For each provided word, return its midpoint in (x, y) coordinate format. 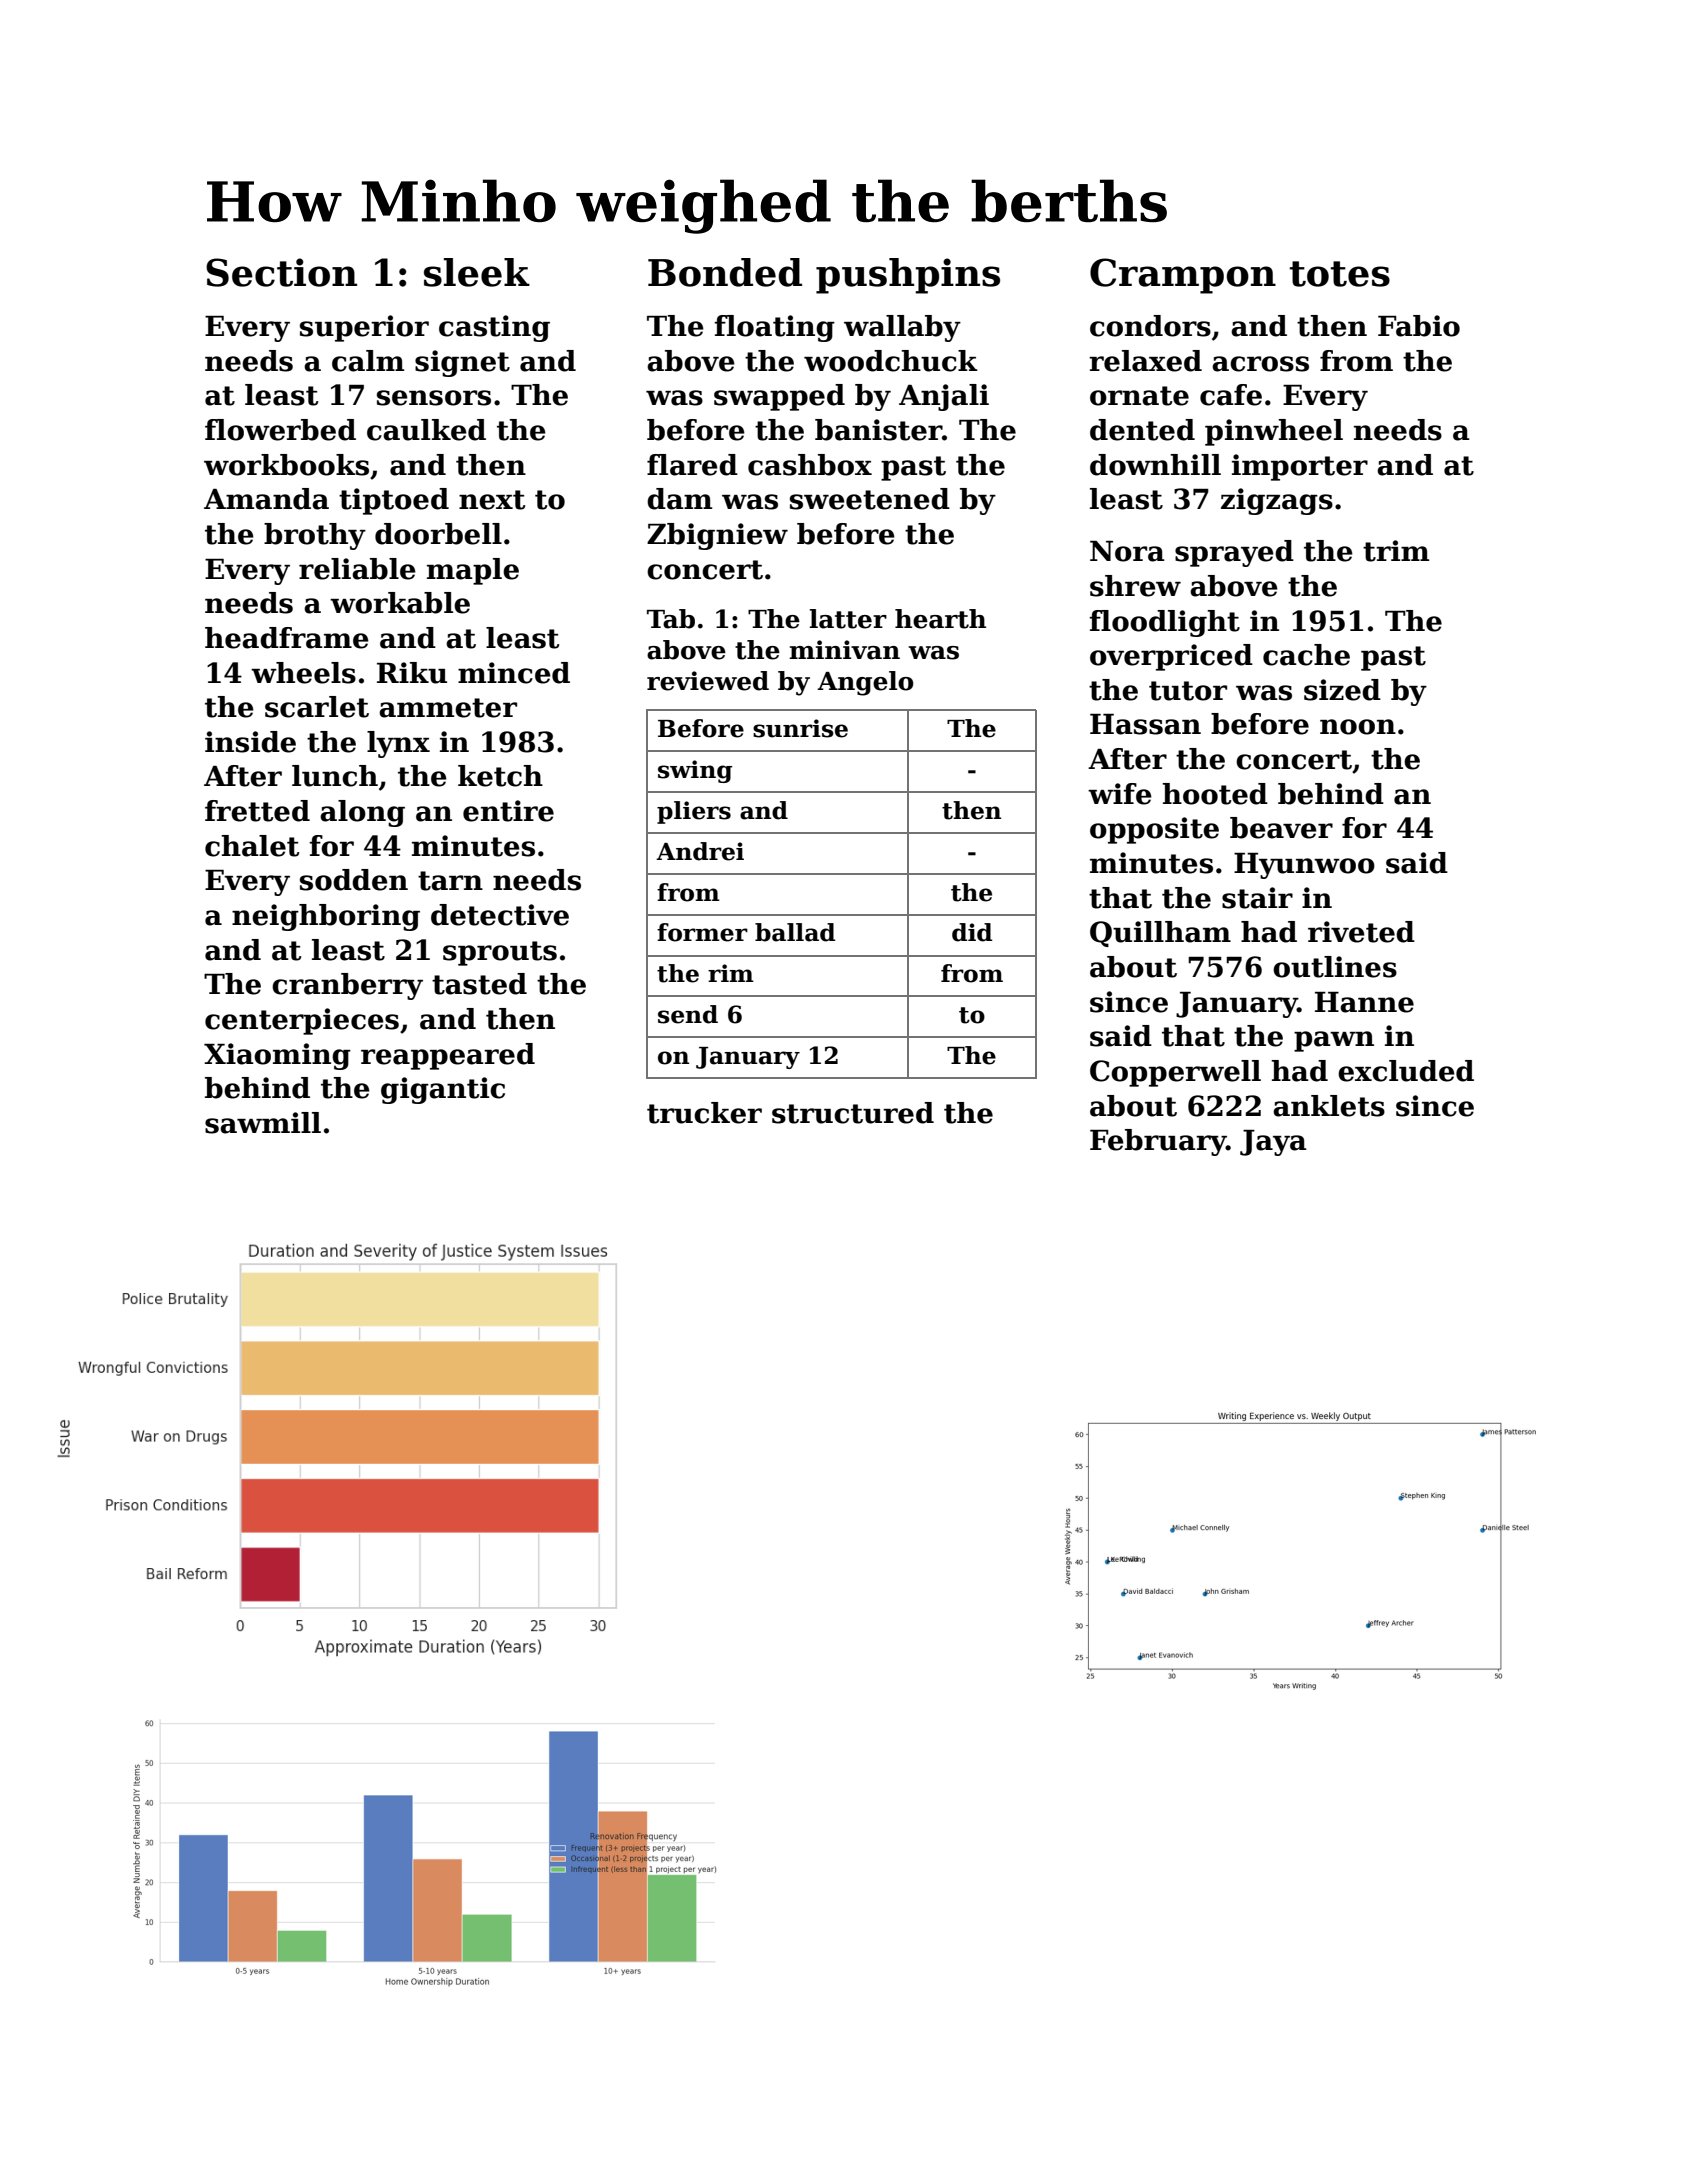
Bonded (725, 272)
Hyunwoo (1304, 866)
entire (508, 811)
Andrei (700, 851)
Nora (1127, 551)
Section (281, 272)
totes (1340, 274)
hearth (940, 619)
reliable (357, 569)
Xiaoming (277, 1056)
